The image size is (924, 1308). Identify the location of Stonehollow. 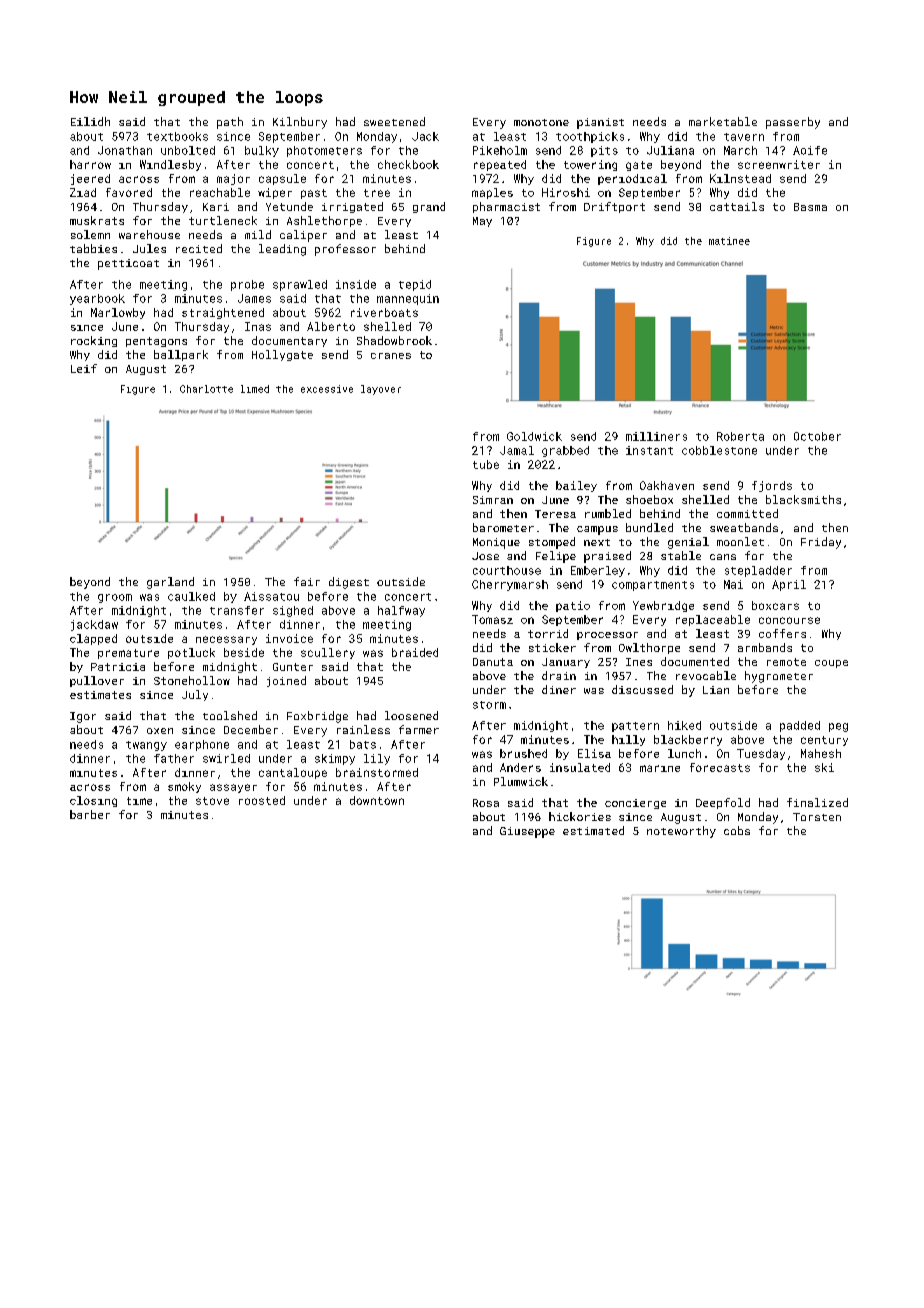
(192, 680).
